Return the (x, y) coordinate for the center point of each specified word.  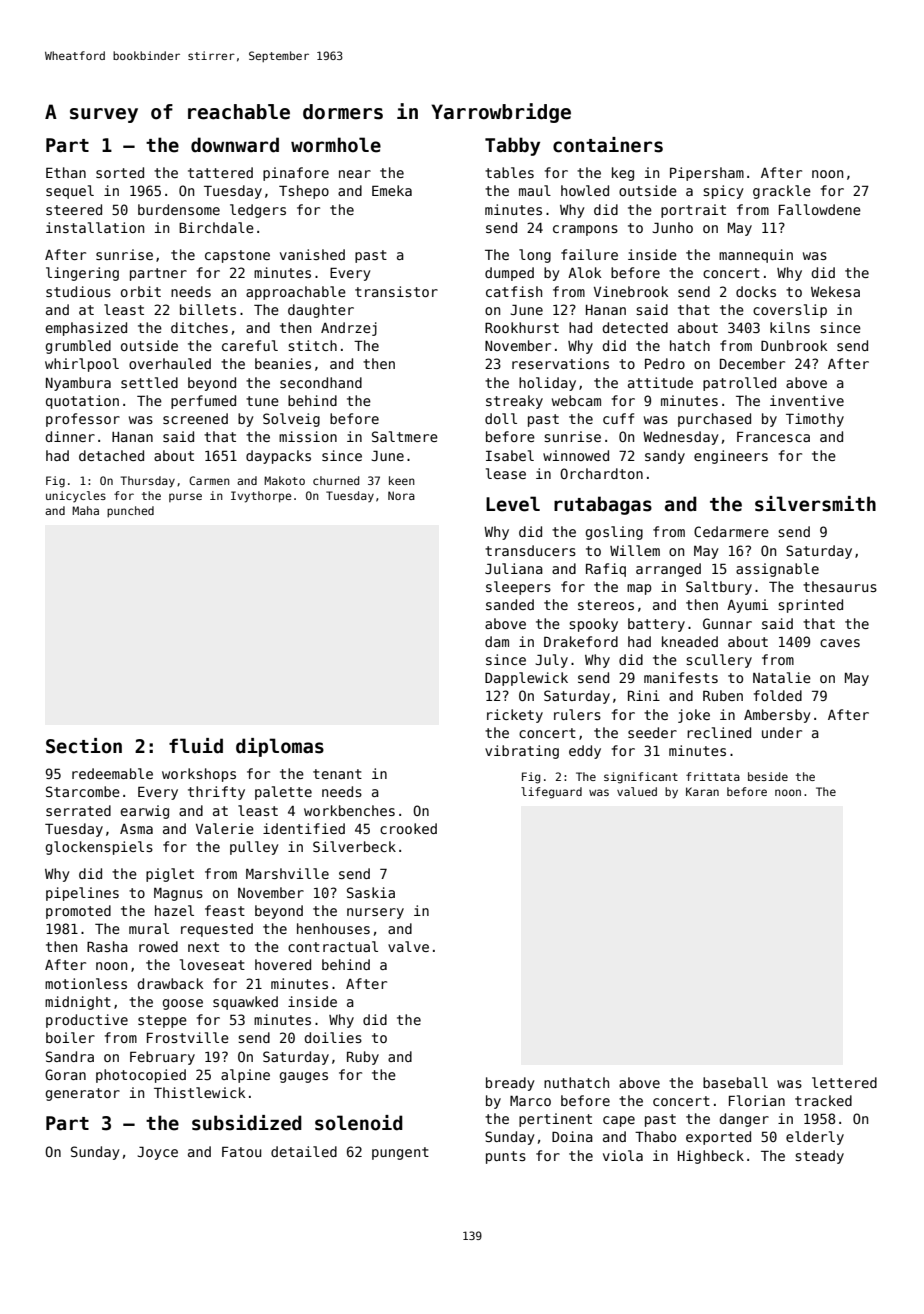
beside (768, 776)
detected (635, 327)
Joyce (157, 1153)
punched (130, 511)
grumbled (78, 347)
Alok (584, 272)
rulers (577, 714)
